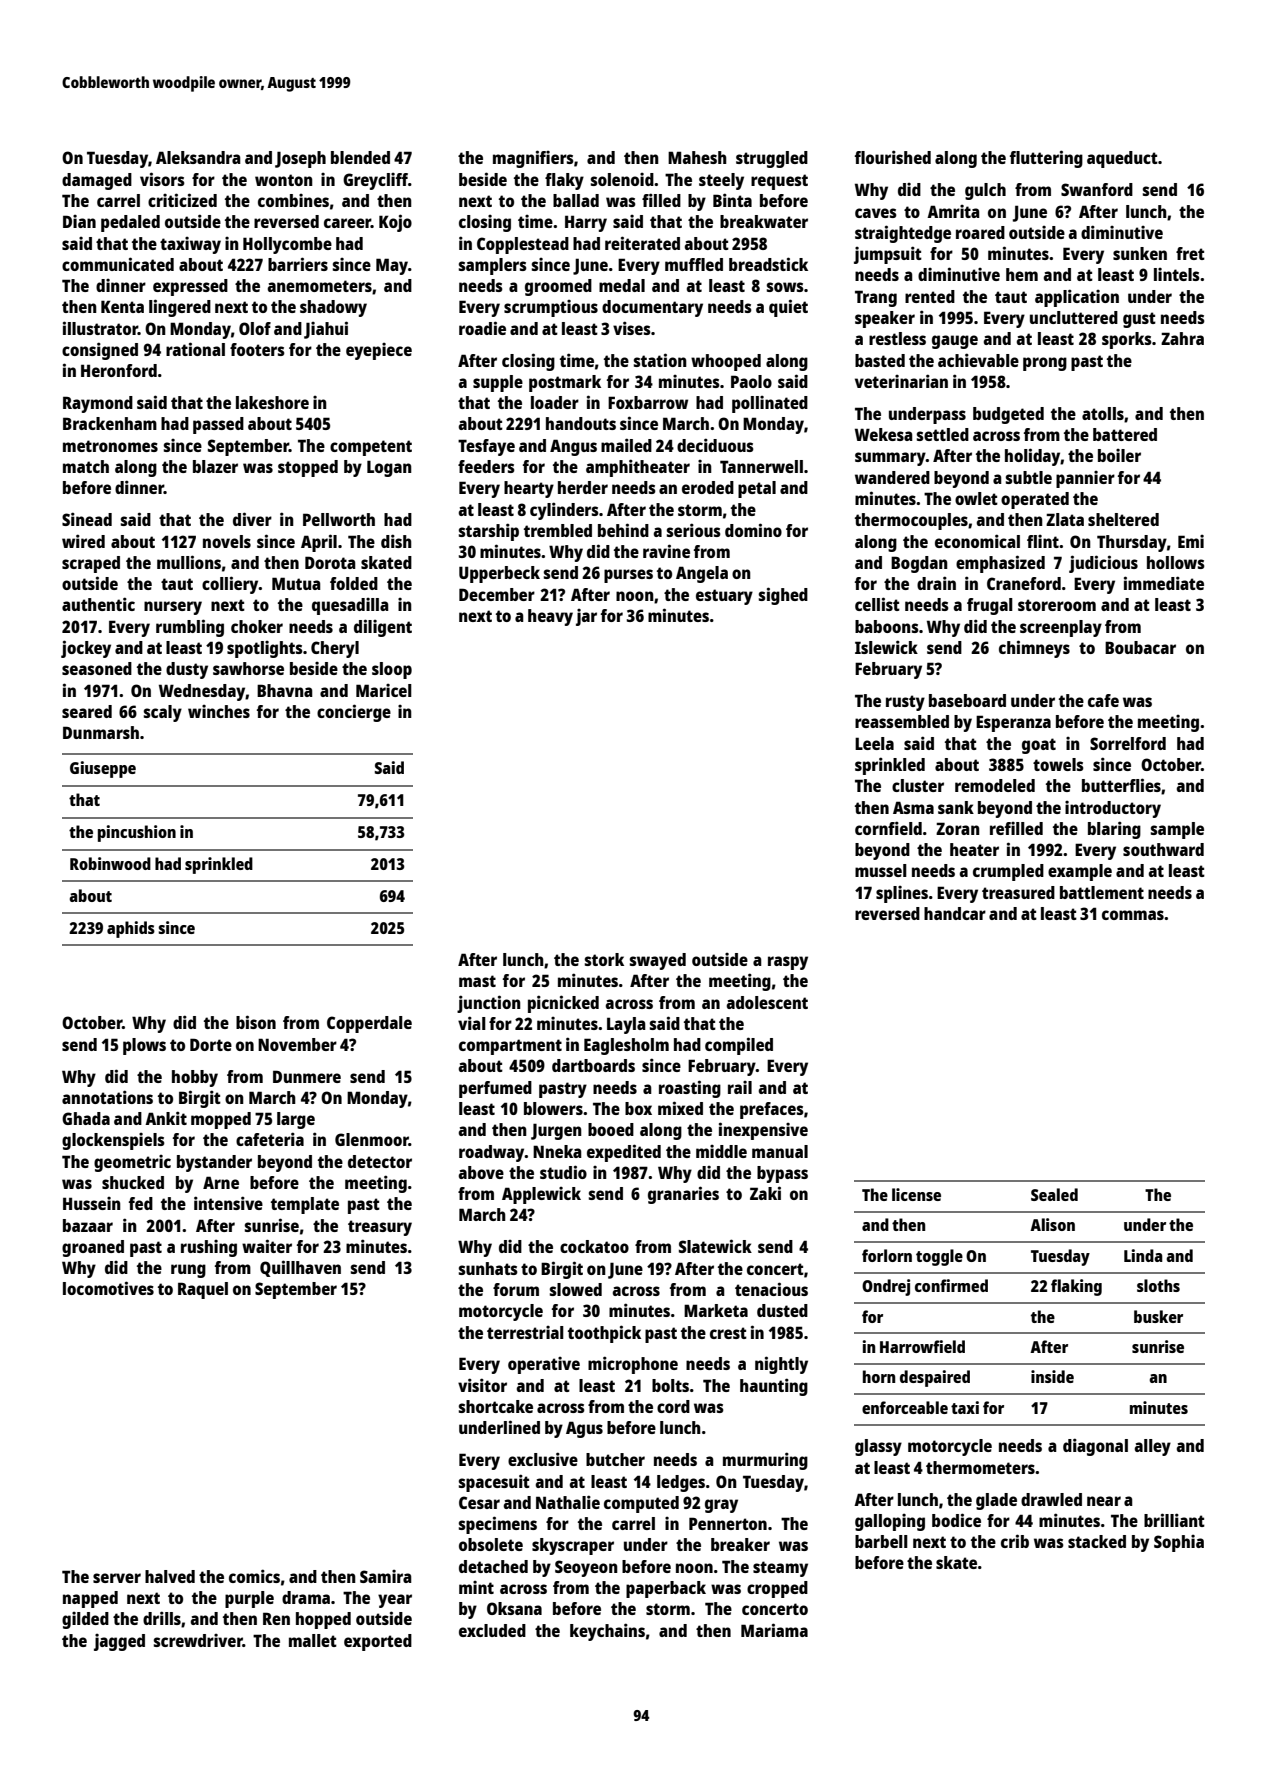 The width and height of the page is (1267, 1792). I want to click on despaired, so click(935, 1378).
